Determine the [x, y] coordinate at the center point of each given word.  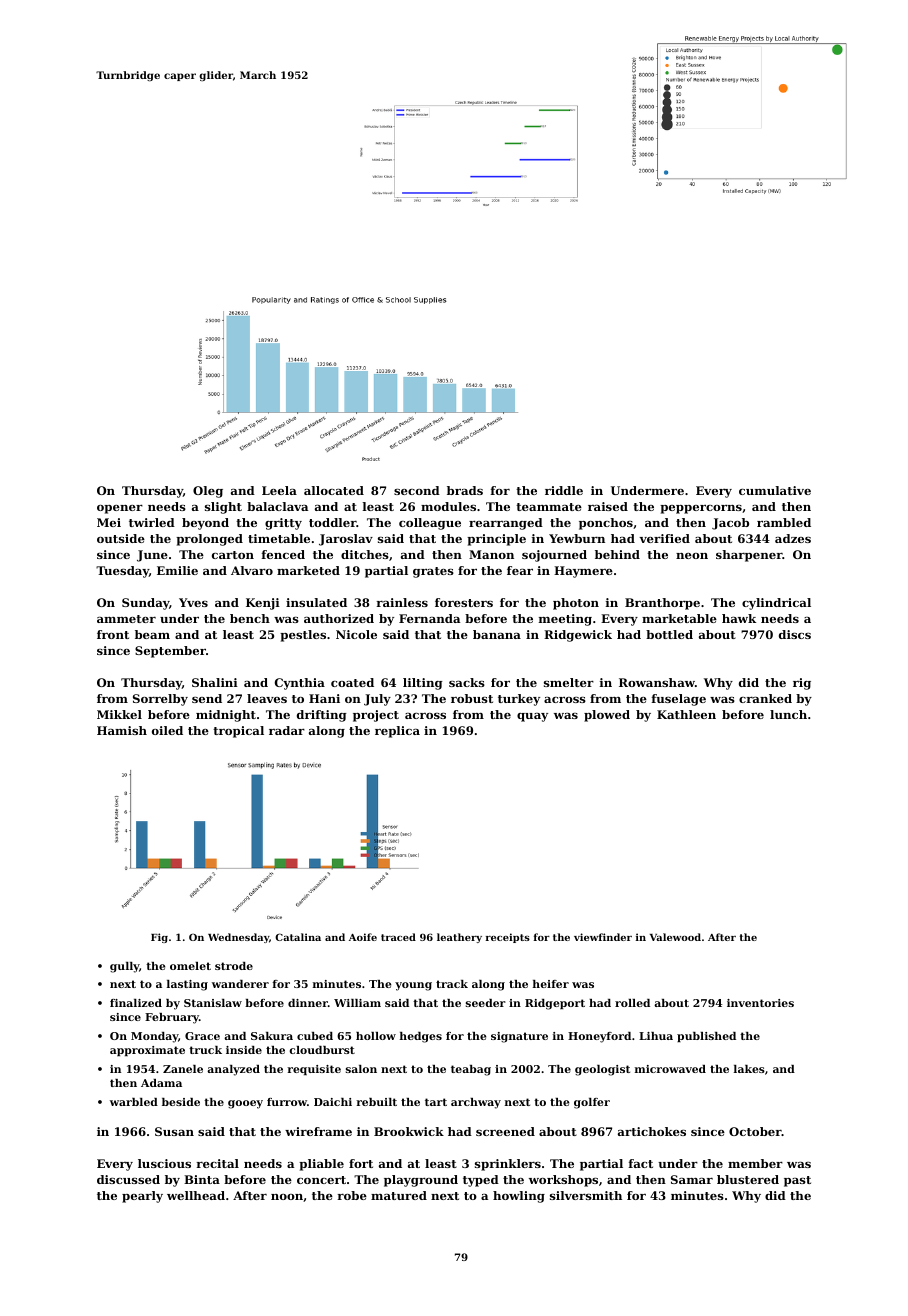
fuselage [679, 700]
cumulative [775, 490]
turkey [519, 700]
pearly [142, 1197]
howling [519, 1197]
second [417, 490]
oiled [167, 730]
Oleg [208, 492]
